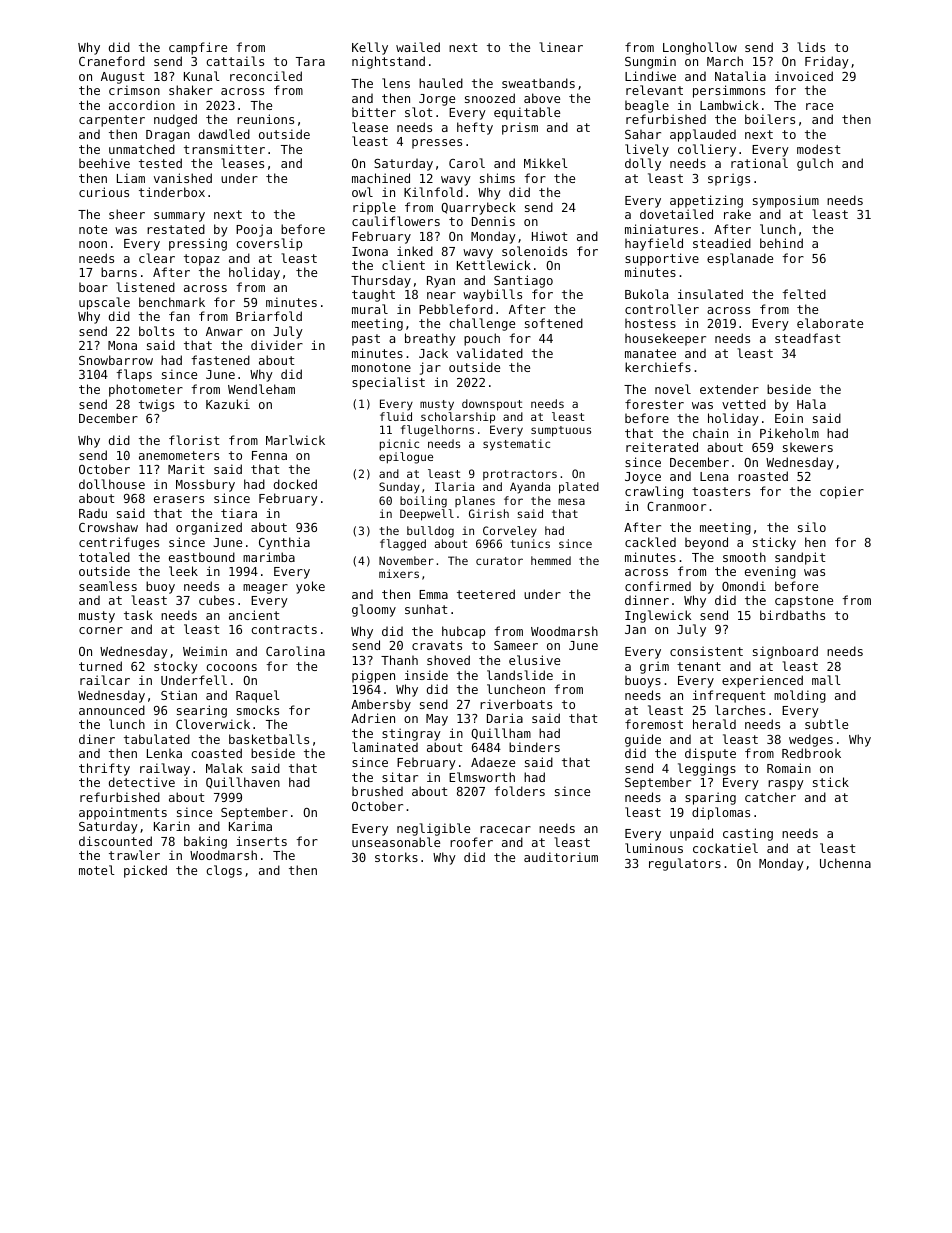  What do you see at coordinates (811, 47) in the screenshot?
I see `lids` at bounding box center [811, 47].
